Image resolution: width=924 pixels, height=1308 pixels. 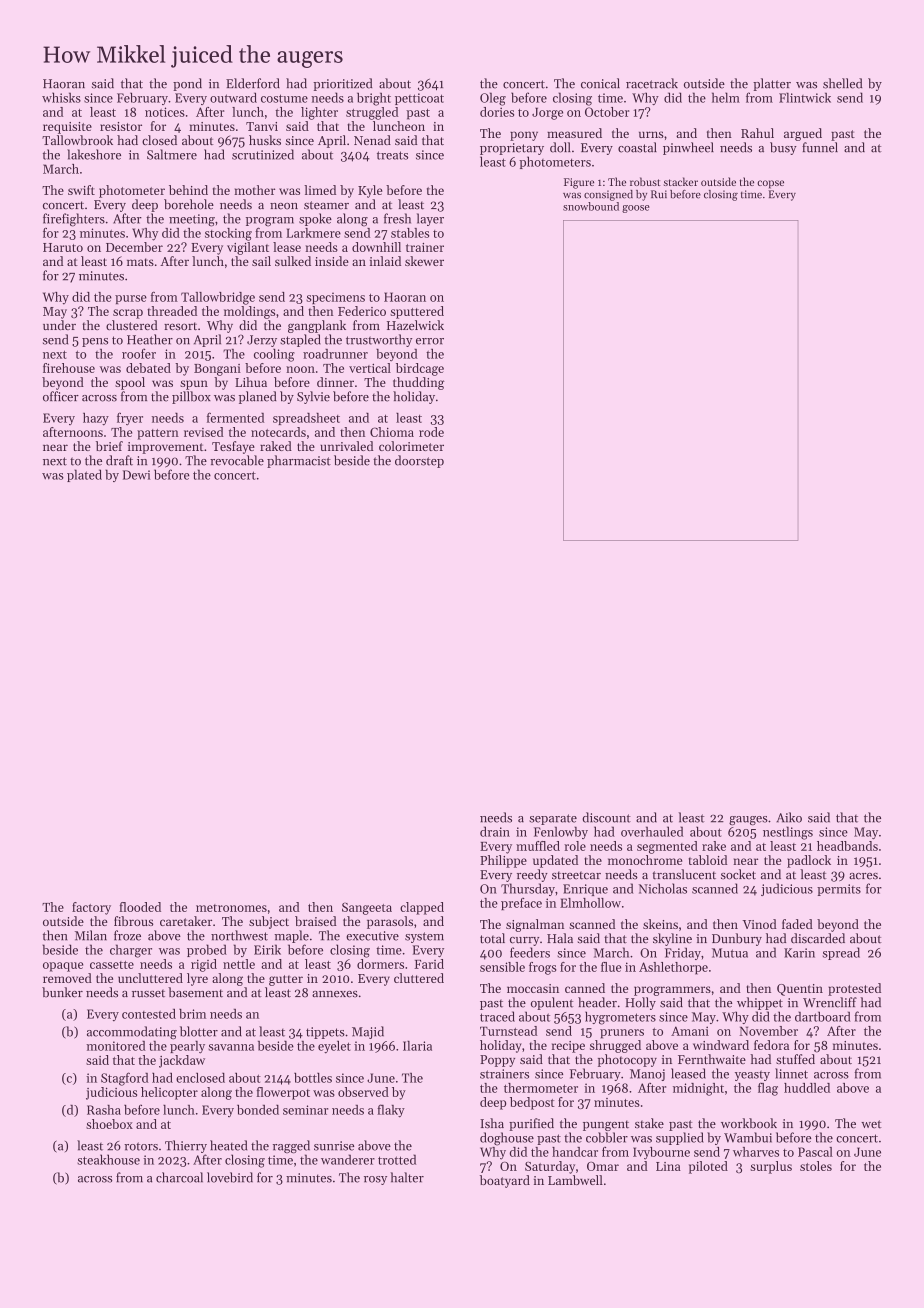 I want to click on goose, so click(x=636, y=209).
